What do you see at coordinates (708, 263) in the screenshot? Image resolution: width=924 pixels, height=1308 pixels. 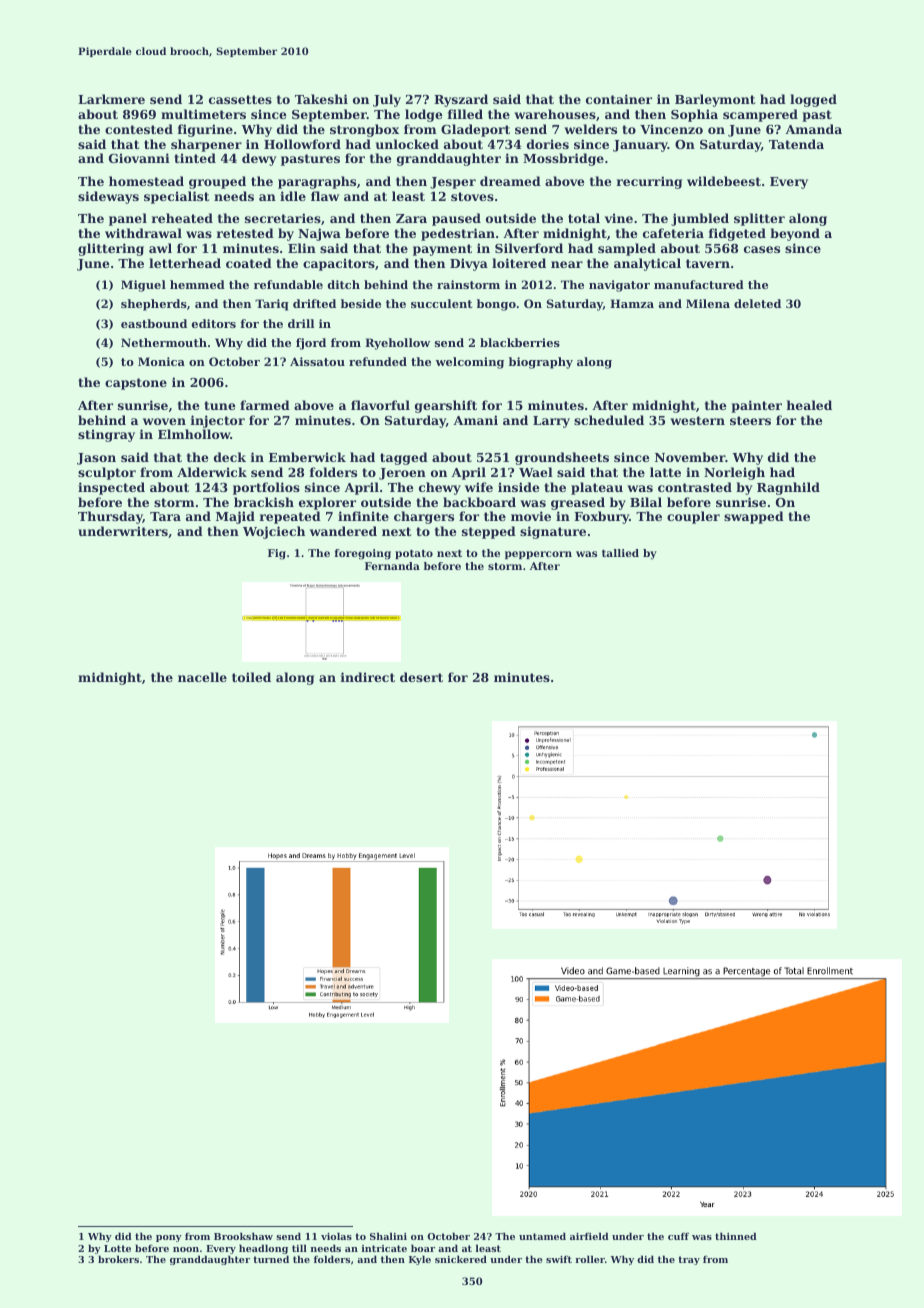 I see `tavern` at bounding box center [708, 263].
